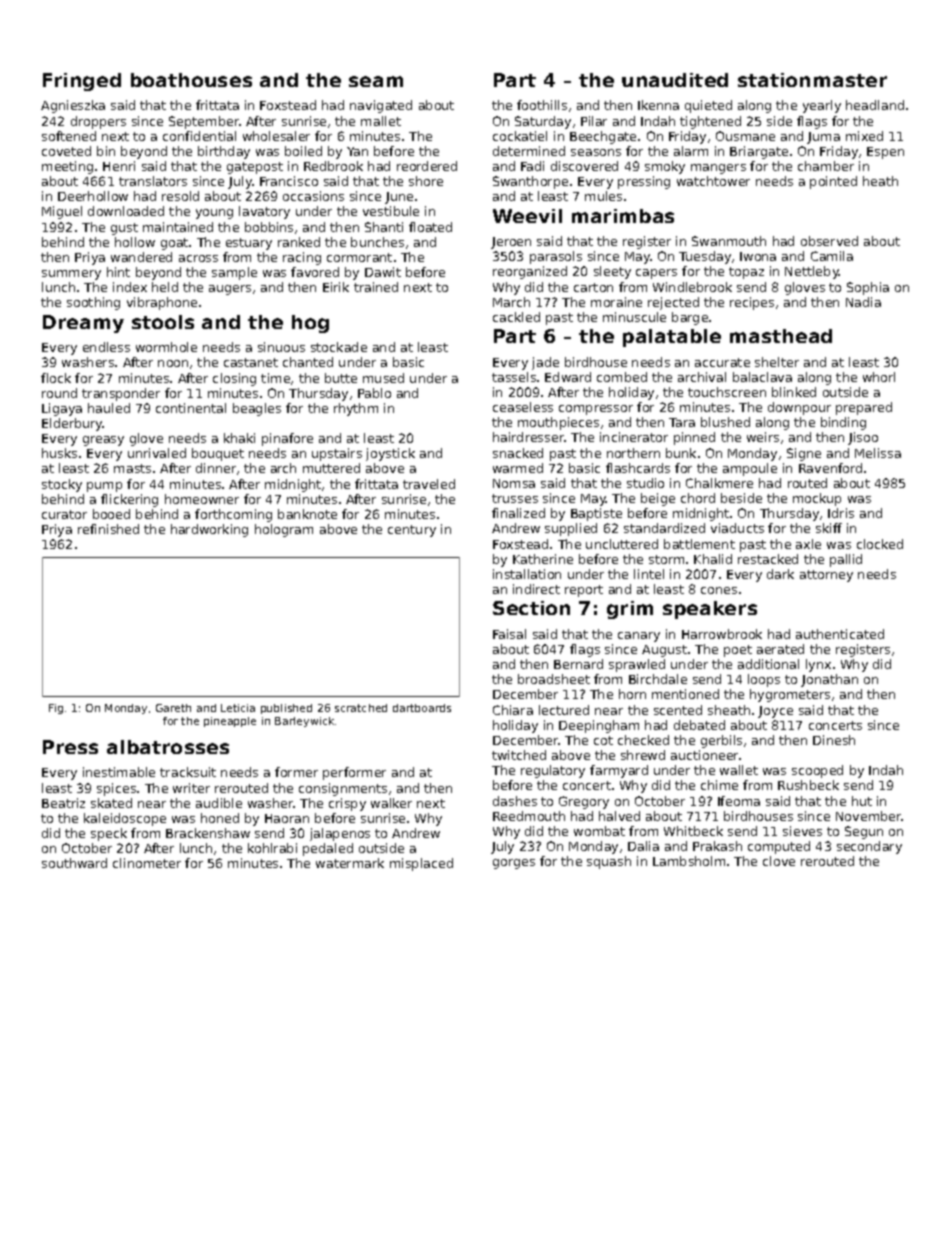 Image resolution: width=952 pixels, height=1233 pixels. What do you see at coordinates (518, 453) in the image?
I see `snacked` at bounding box center [518, 453].
